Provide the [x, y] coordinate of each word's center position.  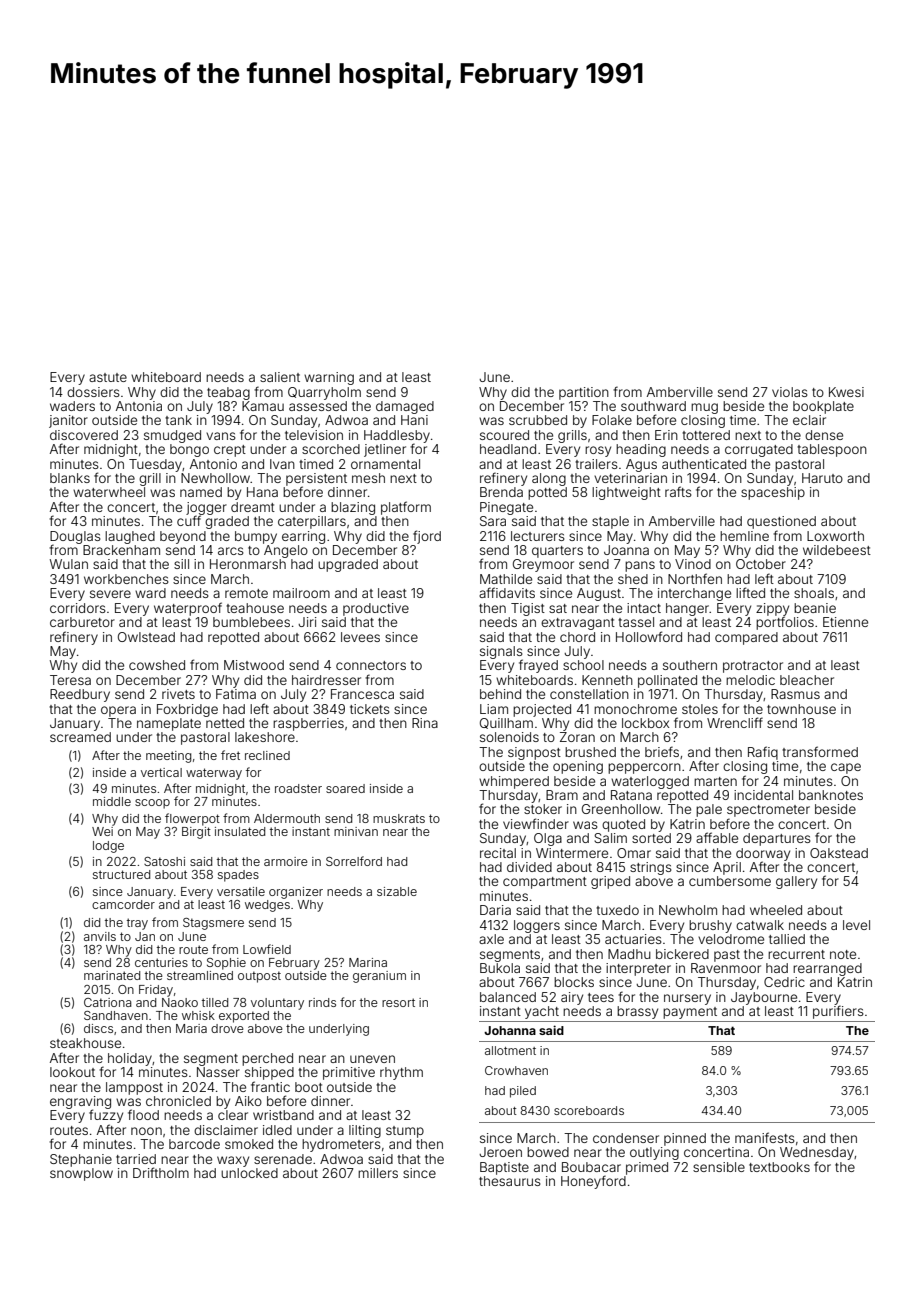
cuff [189, 520]
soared [345, 788]
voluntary [277, 1004]
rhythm [401, 1073]
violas [790, 392]
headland [508, 449]
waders [72, 406]
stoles [700, 709]
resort [398, 1002]
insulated [240, 831]
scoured [504, 435]
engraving [80, 1103]
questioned [781, 522]
